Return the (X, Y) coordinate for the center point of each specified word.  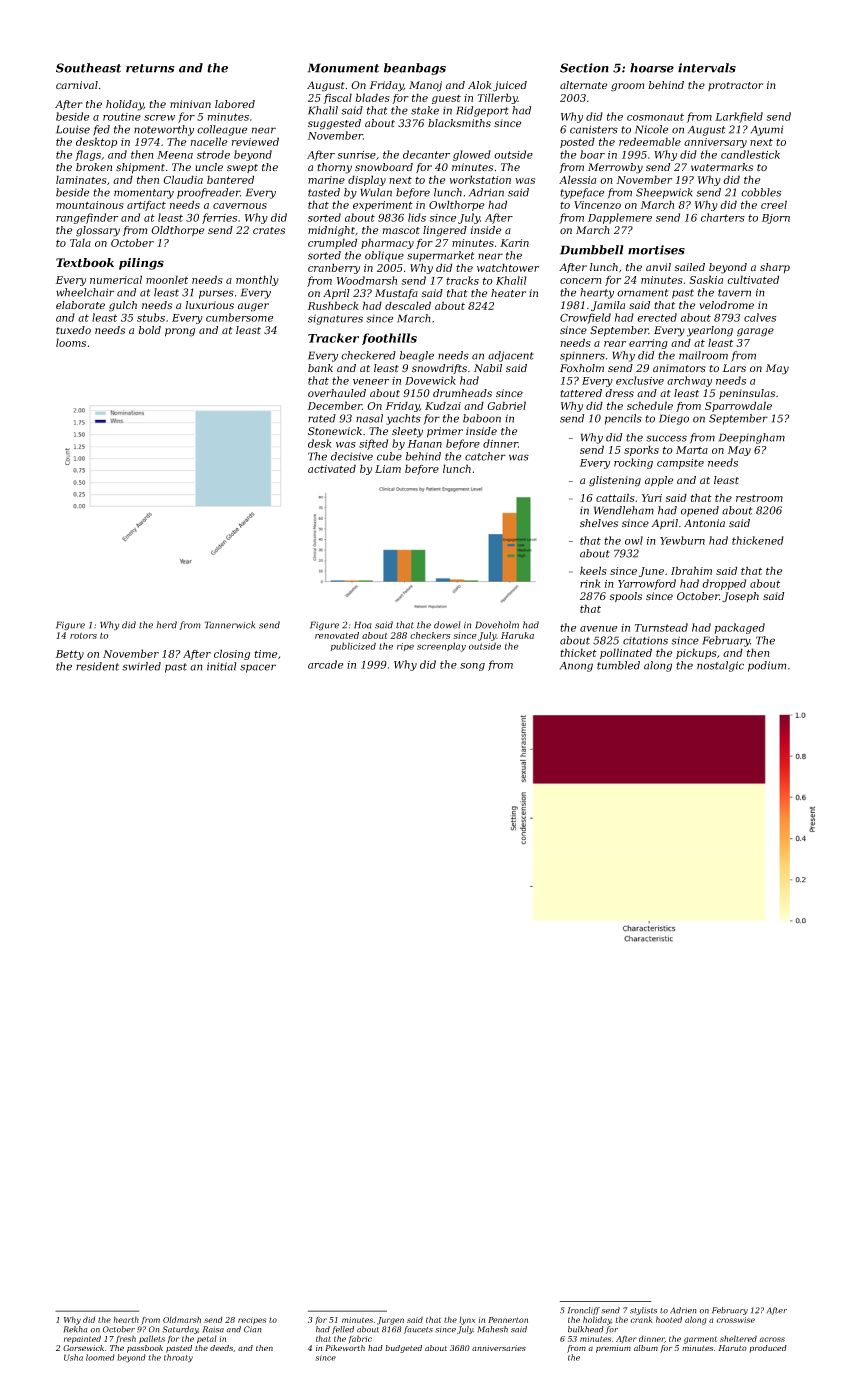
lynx (467, 1320)
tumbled (618, 665)
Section (584, 68)
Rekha (75, 1329)
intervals (707, 68)
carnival (77, 85)
